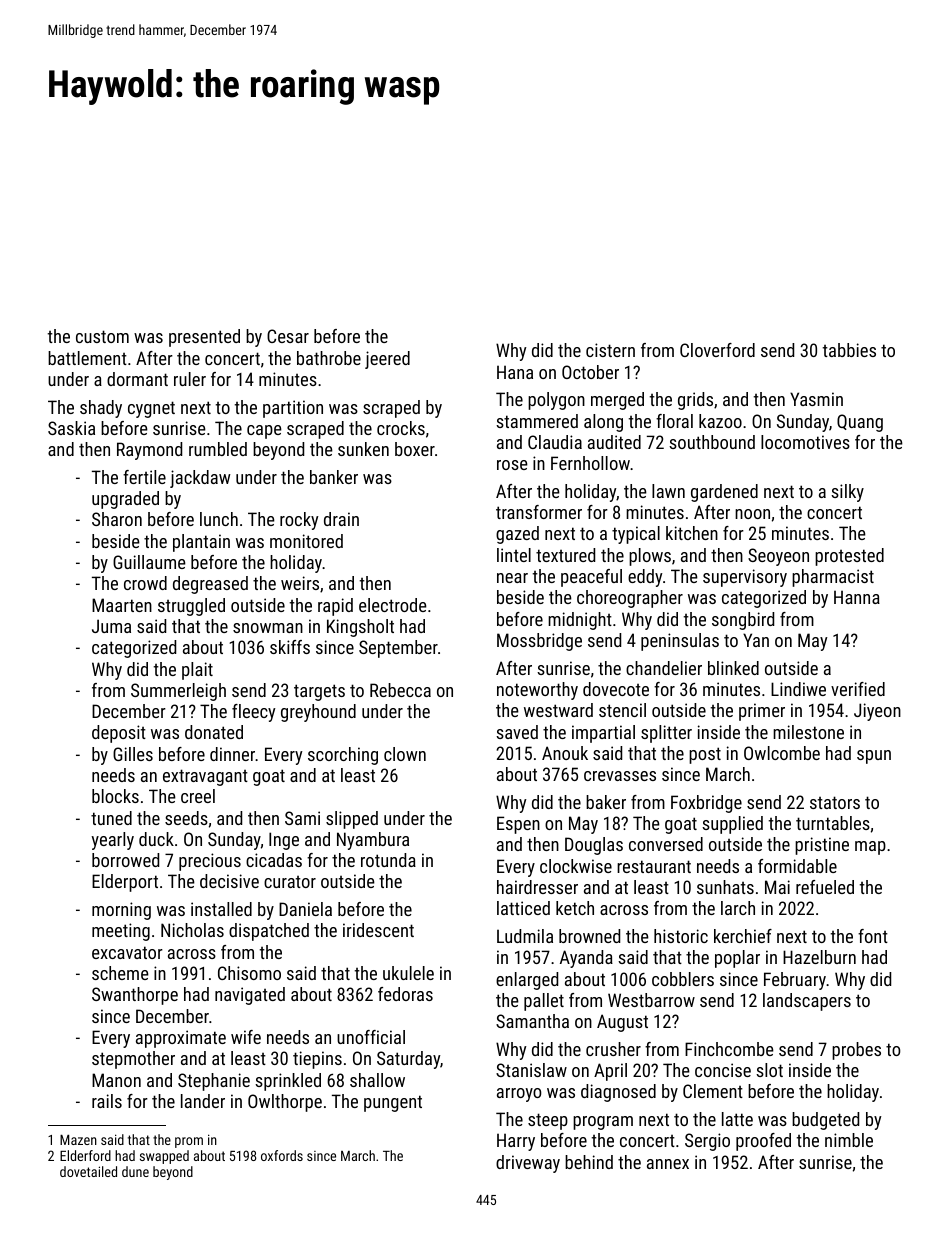 The image size is (952, 1233). Describe the element at coordinates (101, 409) in the image. I see `shady` at that location.
